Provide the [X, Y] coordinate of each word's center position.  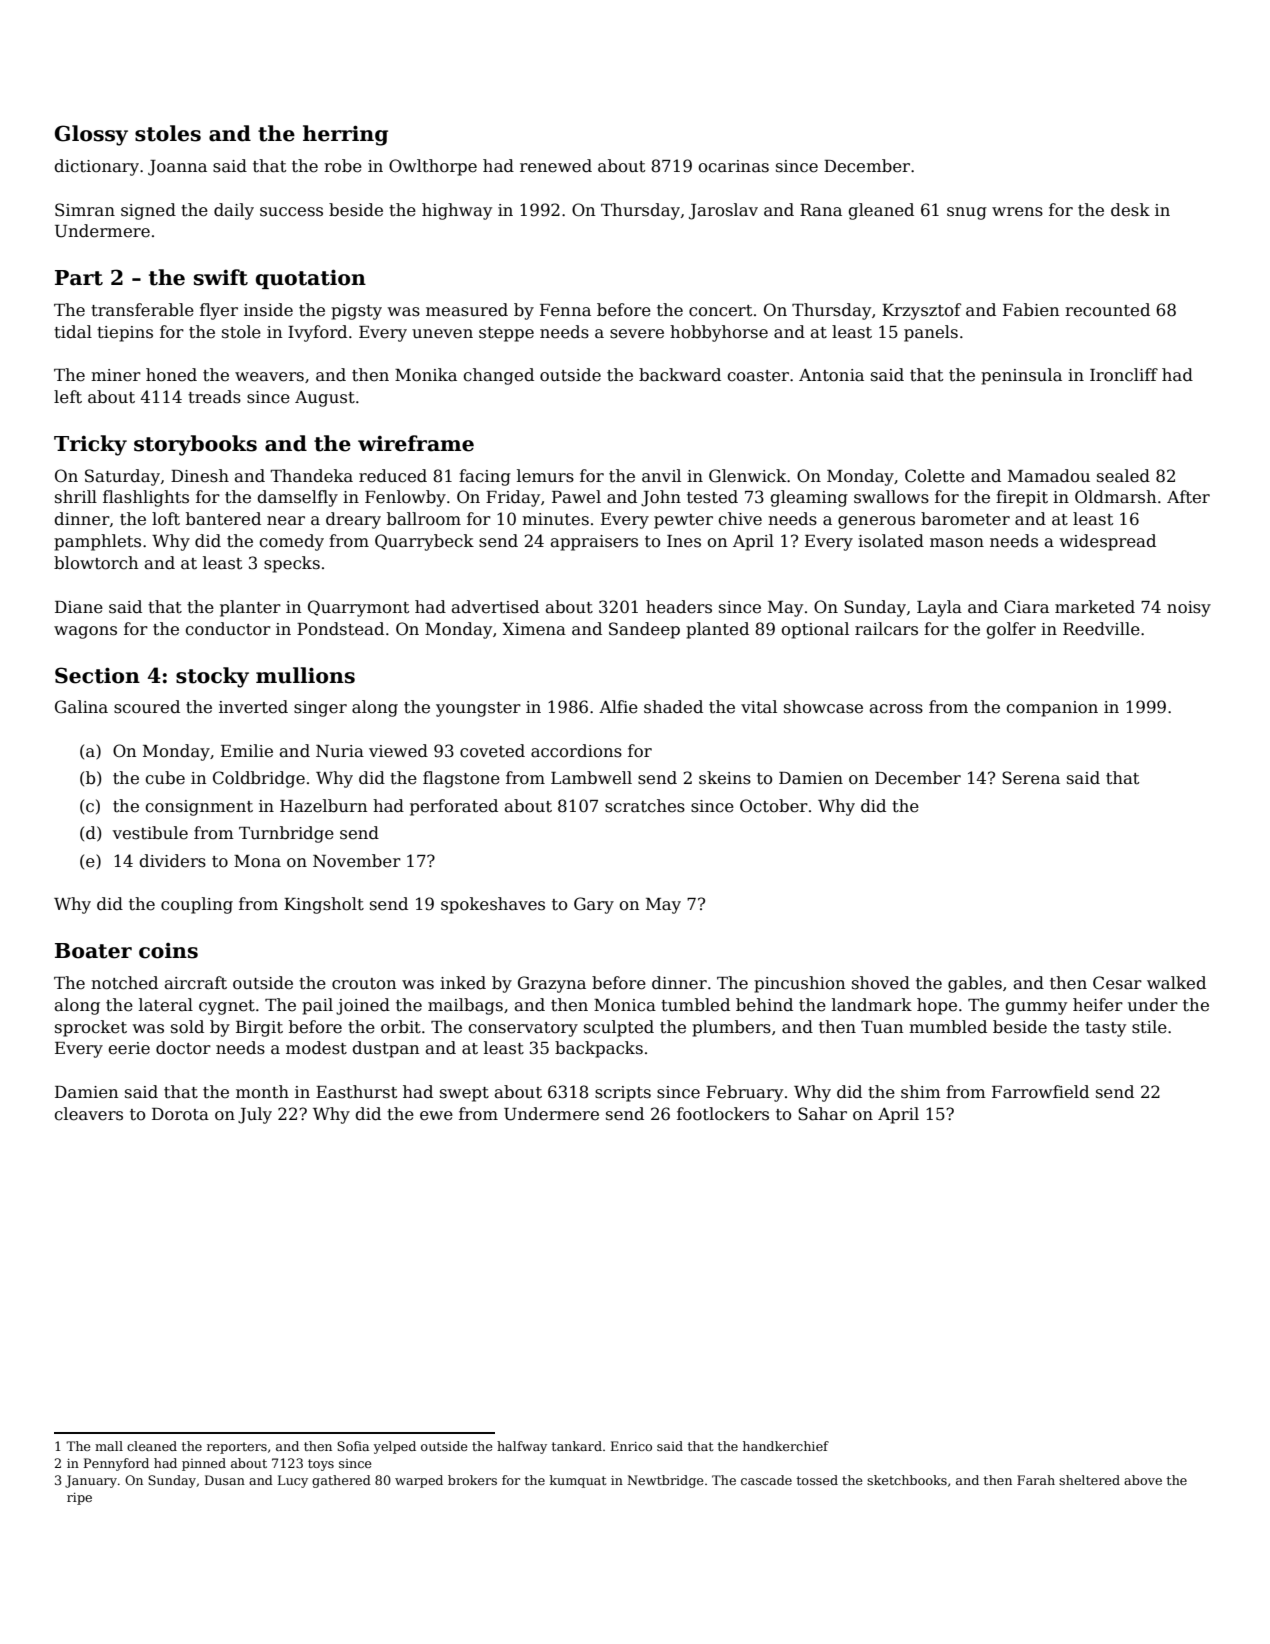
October [774, 806]
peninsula [1021, 376]
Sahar [822, 1114]
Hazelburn [323, 806]
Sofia [353, 1446]
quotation [311, 279]
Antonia [831, 375]
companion [1052, 709]
